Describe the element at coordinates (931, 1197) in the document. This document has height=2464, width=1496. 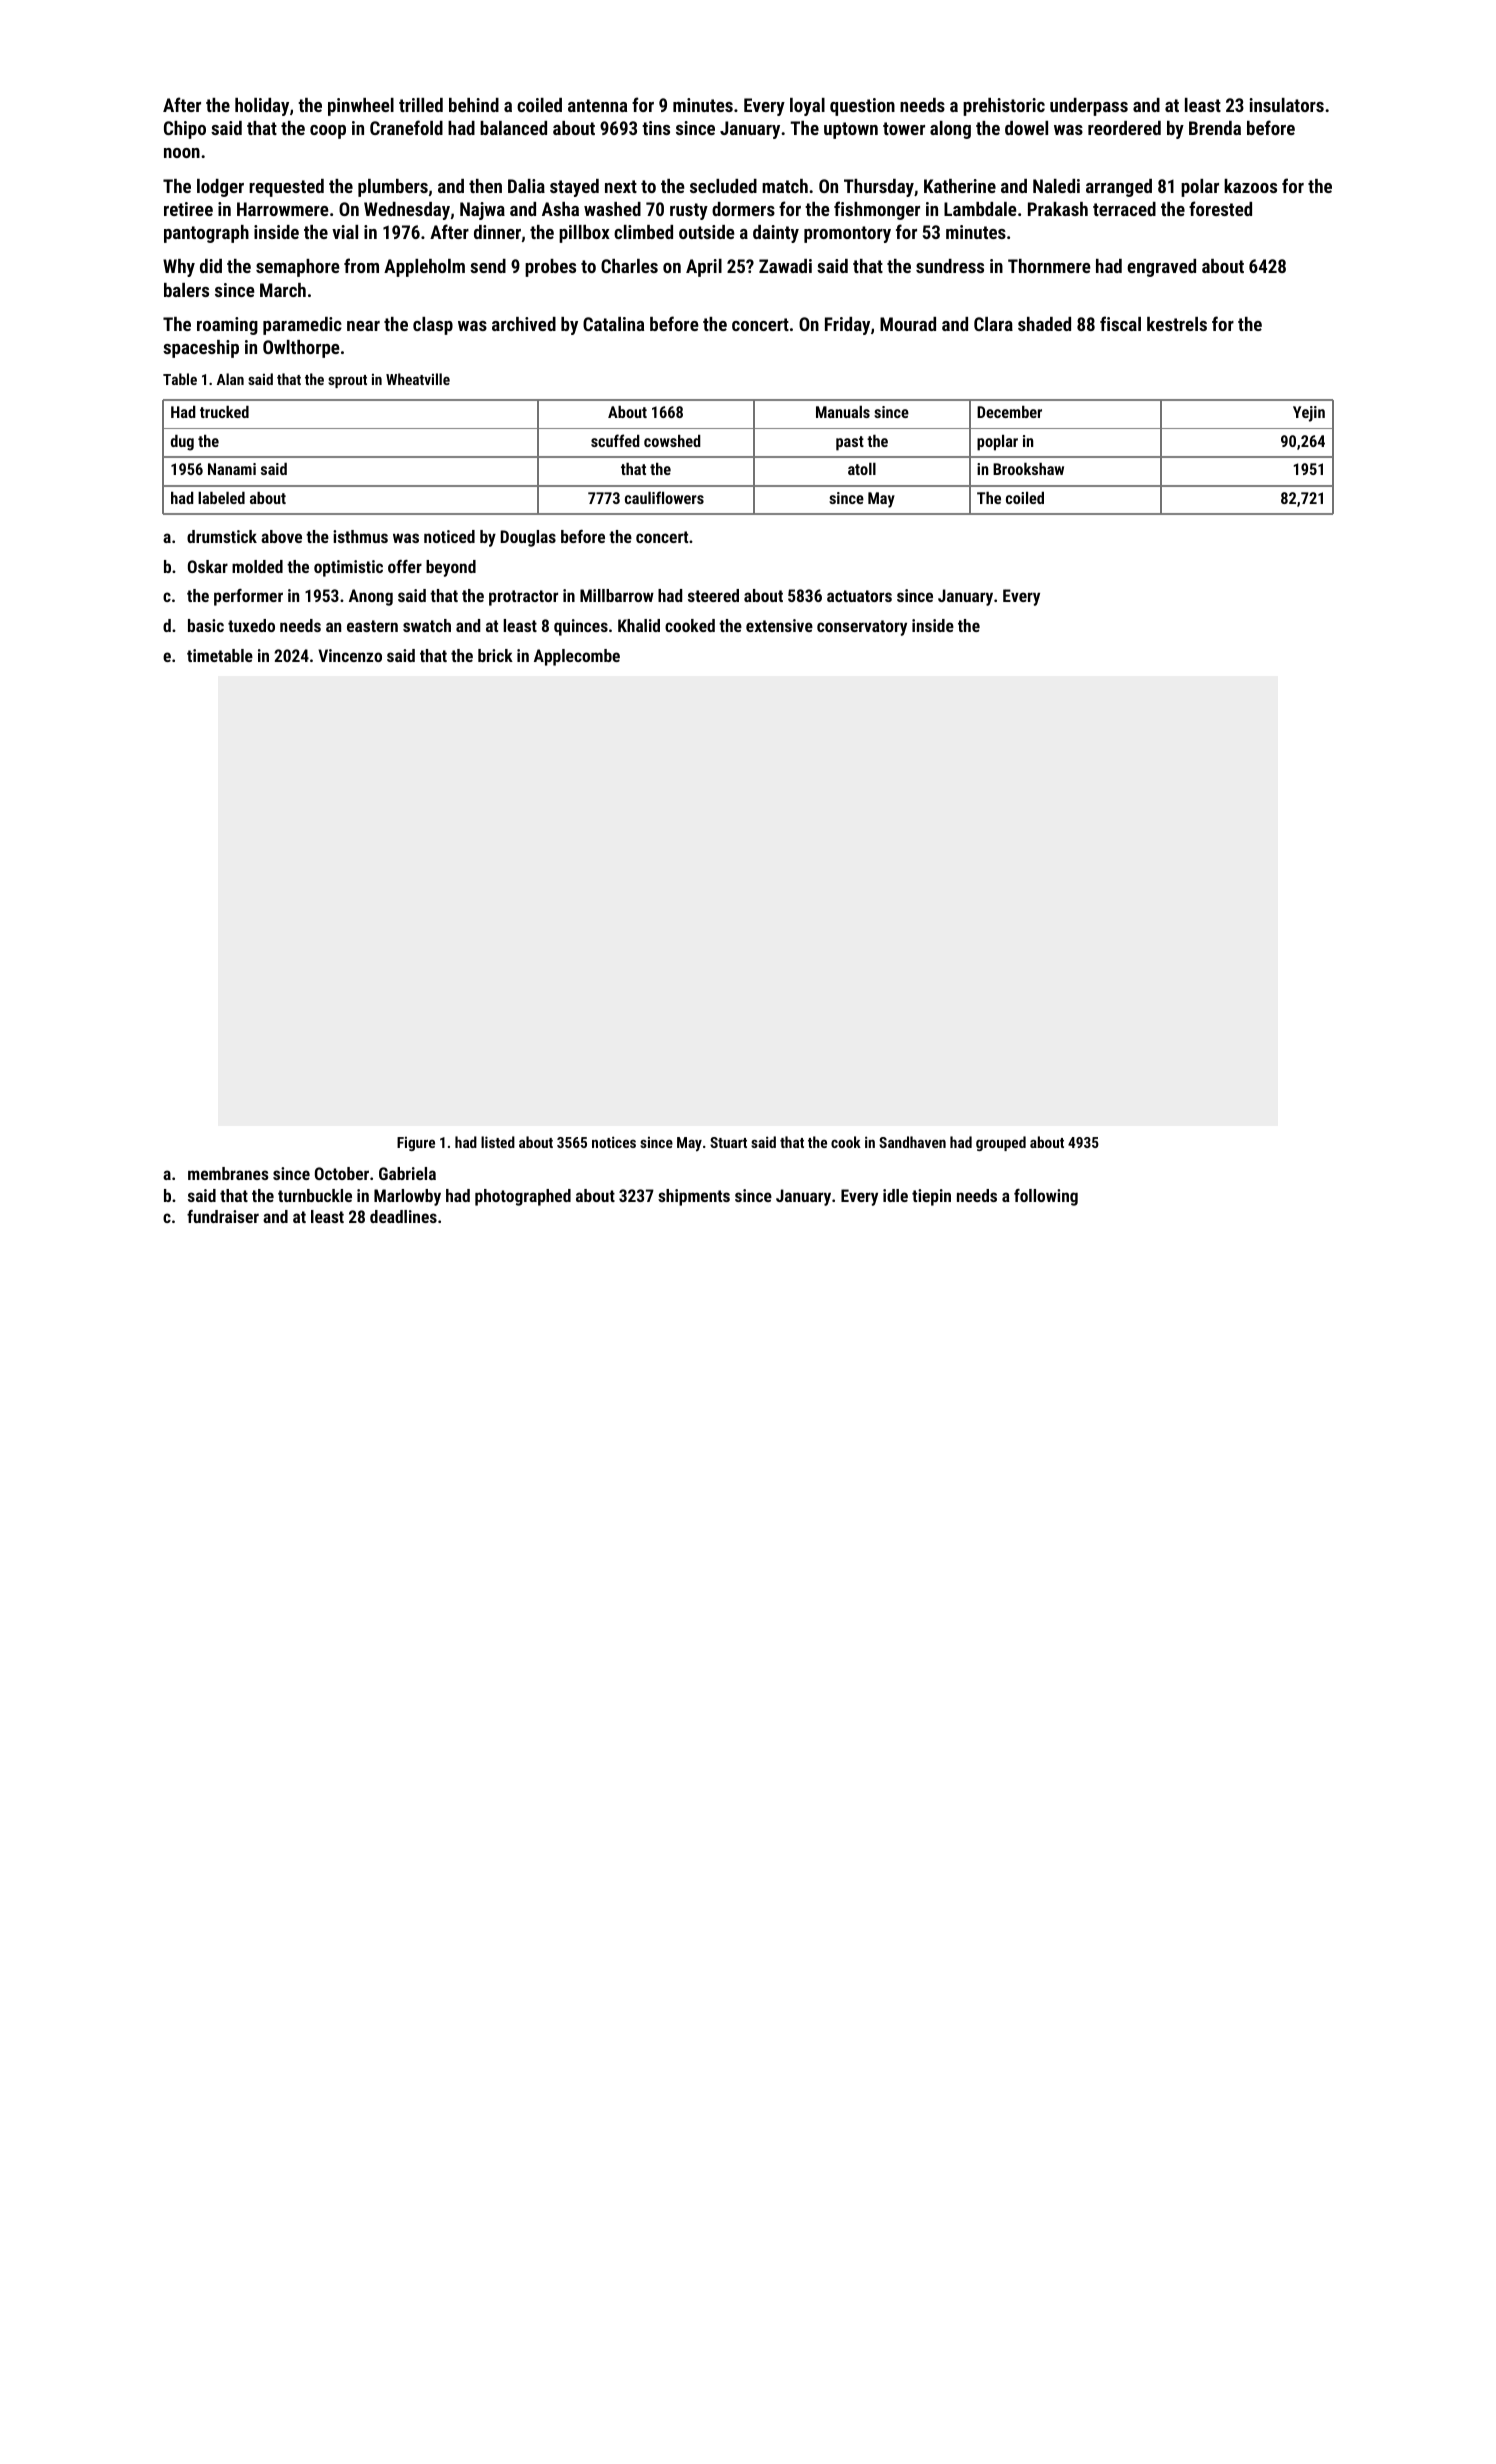
I see `tiepin` at that location.
